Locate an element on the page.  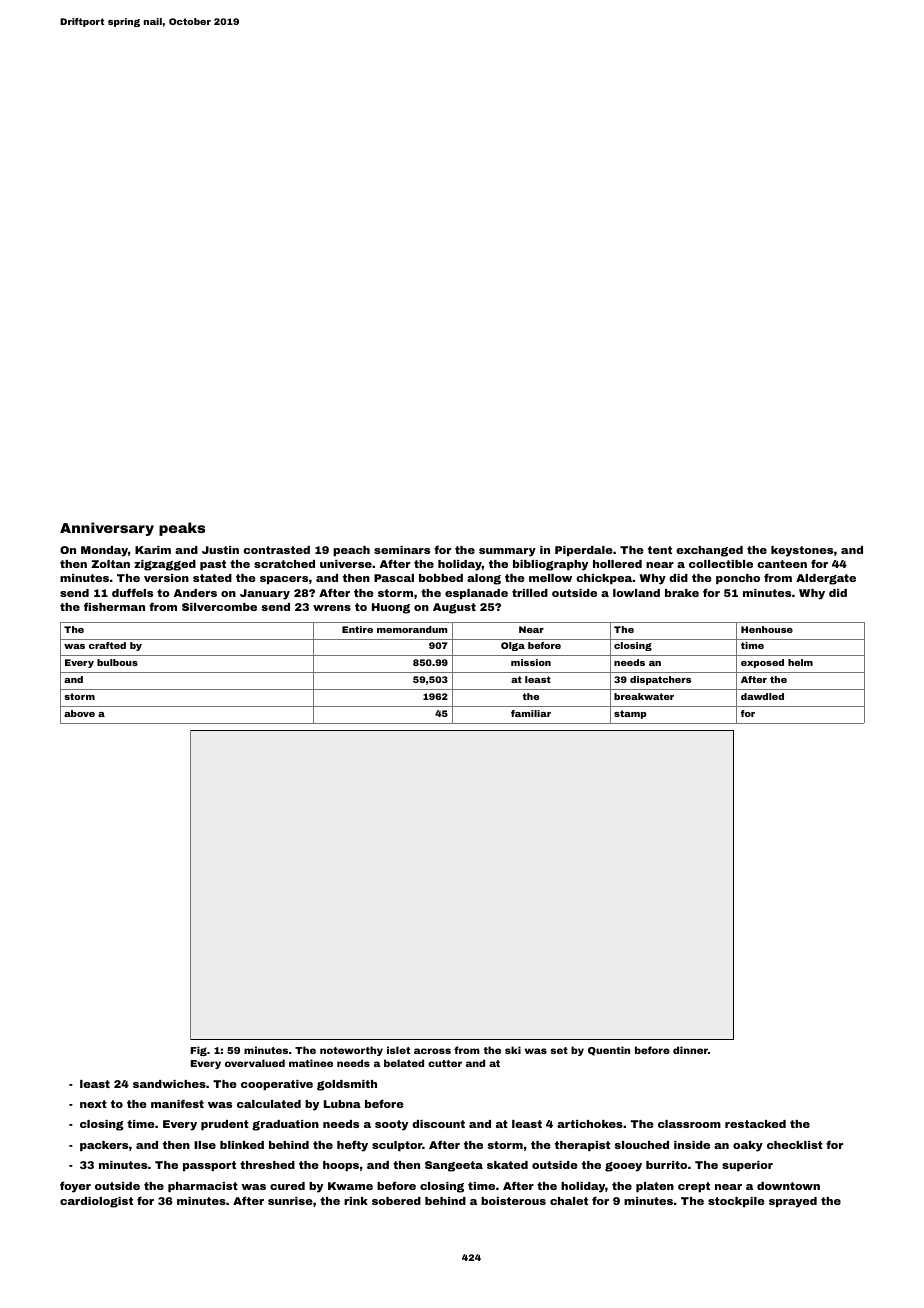
classroom is located at coordinates (689, 1124).
